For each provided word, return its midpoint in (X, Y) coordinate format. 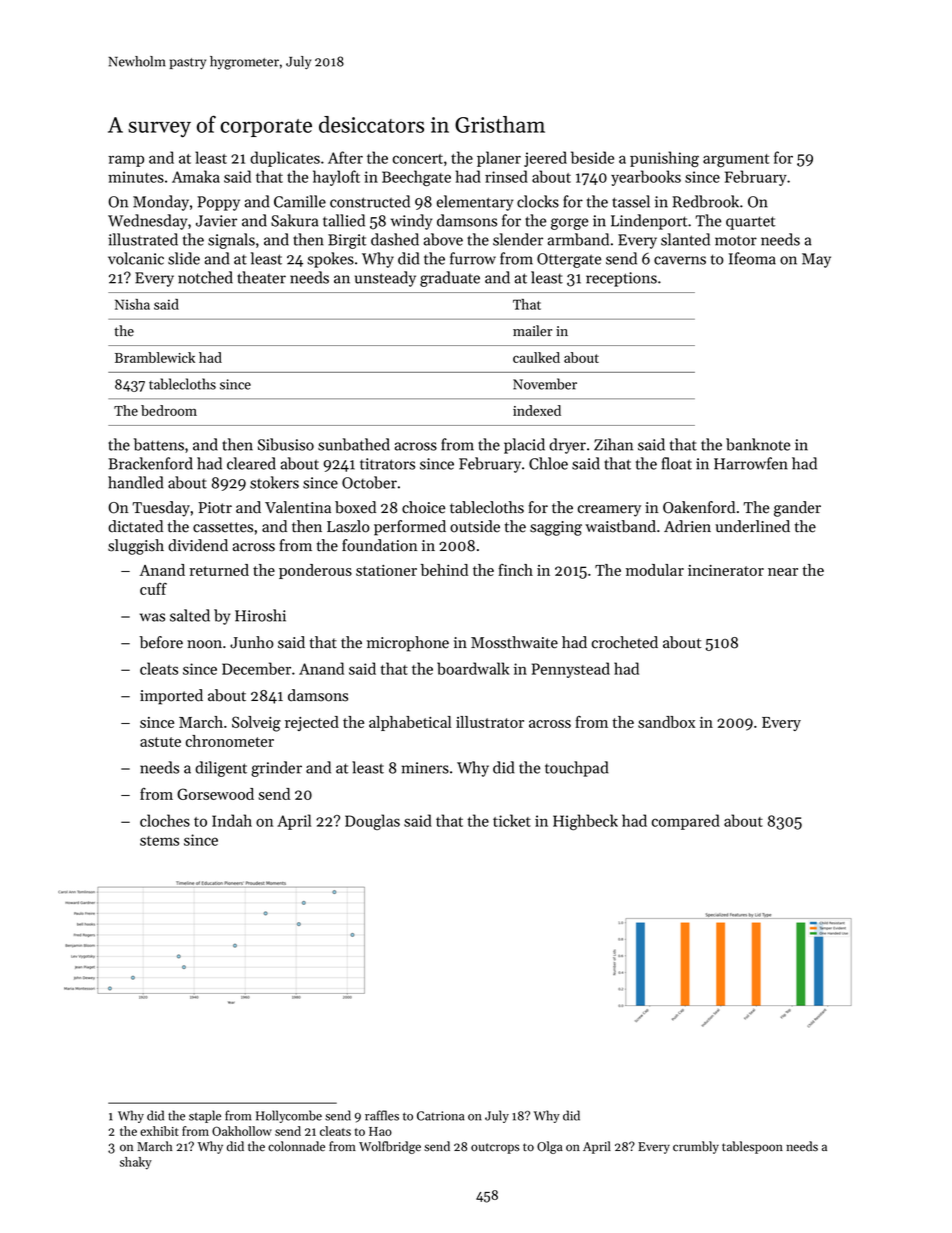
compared (686, 822)
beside (592, 157)
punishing (664, 159)
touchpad (577, 769)
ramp (126, 161)
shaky (136, 1163)
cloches (165, 820)
